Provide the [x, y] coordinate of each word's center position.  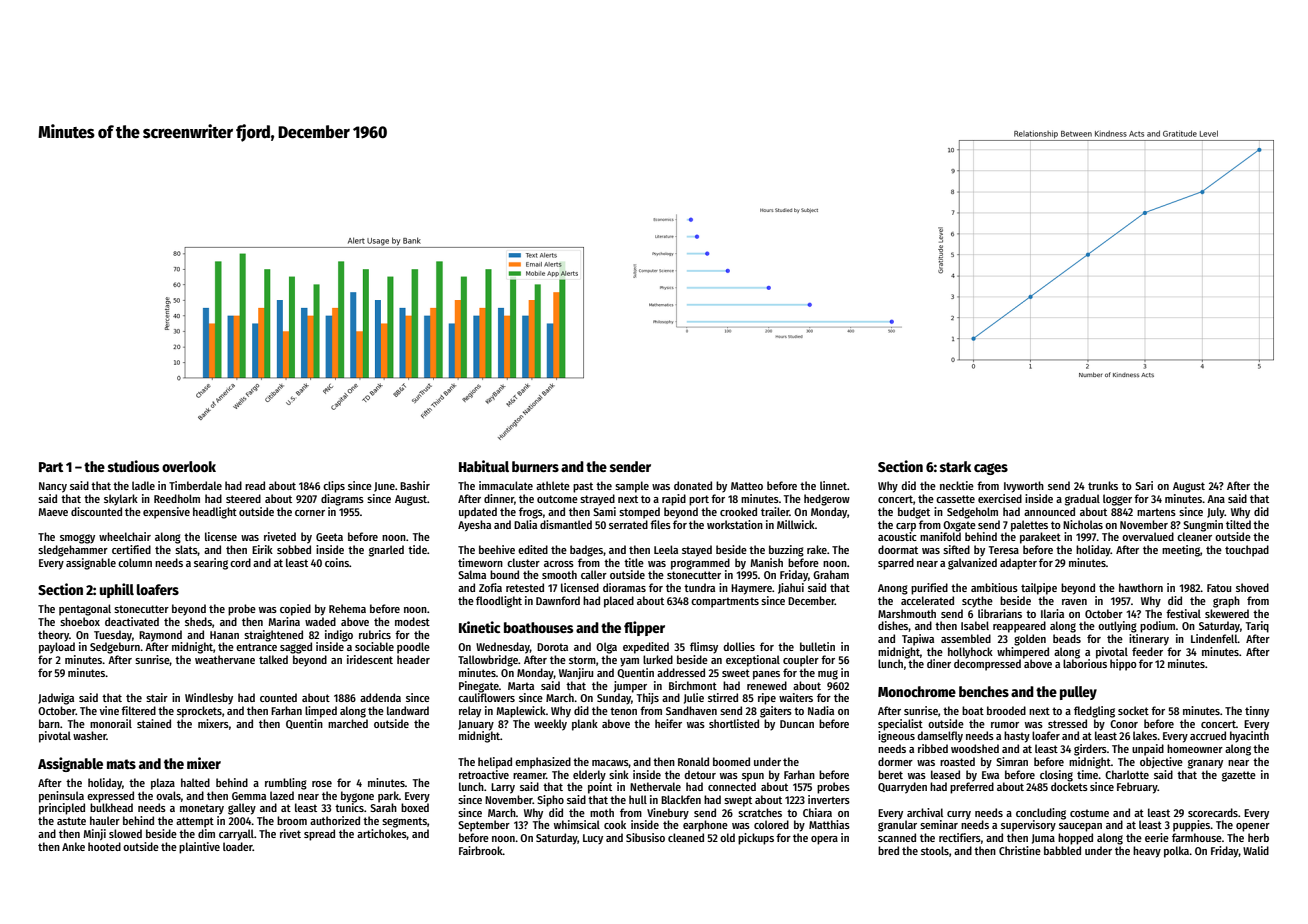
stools [935, 850]
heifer [668, 723]
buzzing [786, 551]
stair [157, 697]
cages [991, 469]
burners [535, 466]
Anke [73, 846]
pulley [1078, 693]
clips [334, 487]
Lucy [593, 839]
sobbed [294, 549]
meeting [1181, 551]
